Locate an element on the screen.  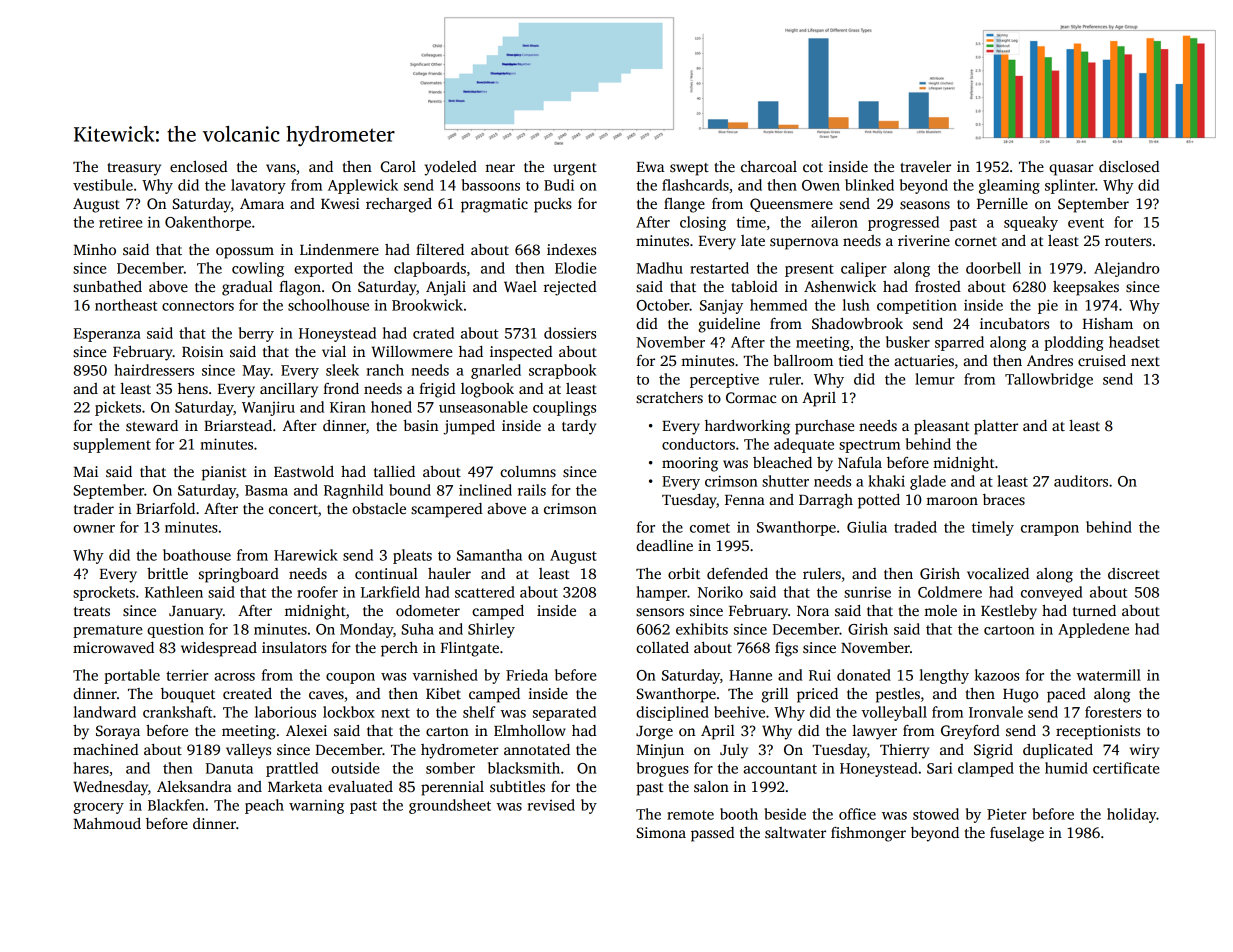
sleek is located at coordinates (342, 370).
